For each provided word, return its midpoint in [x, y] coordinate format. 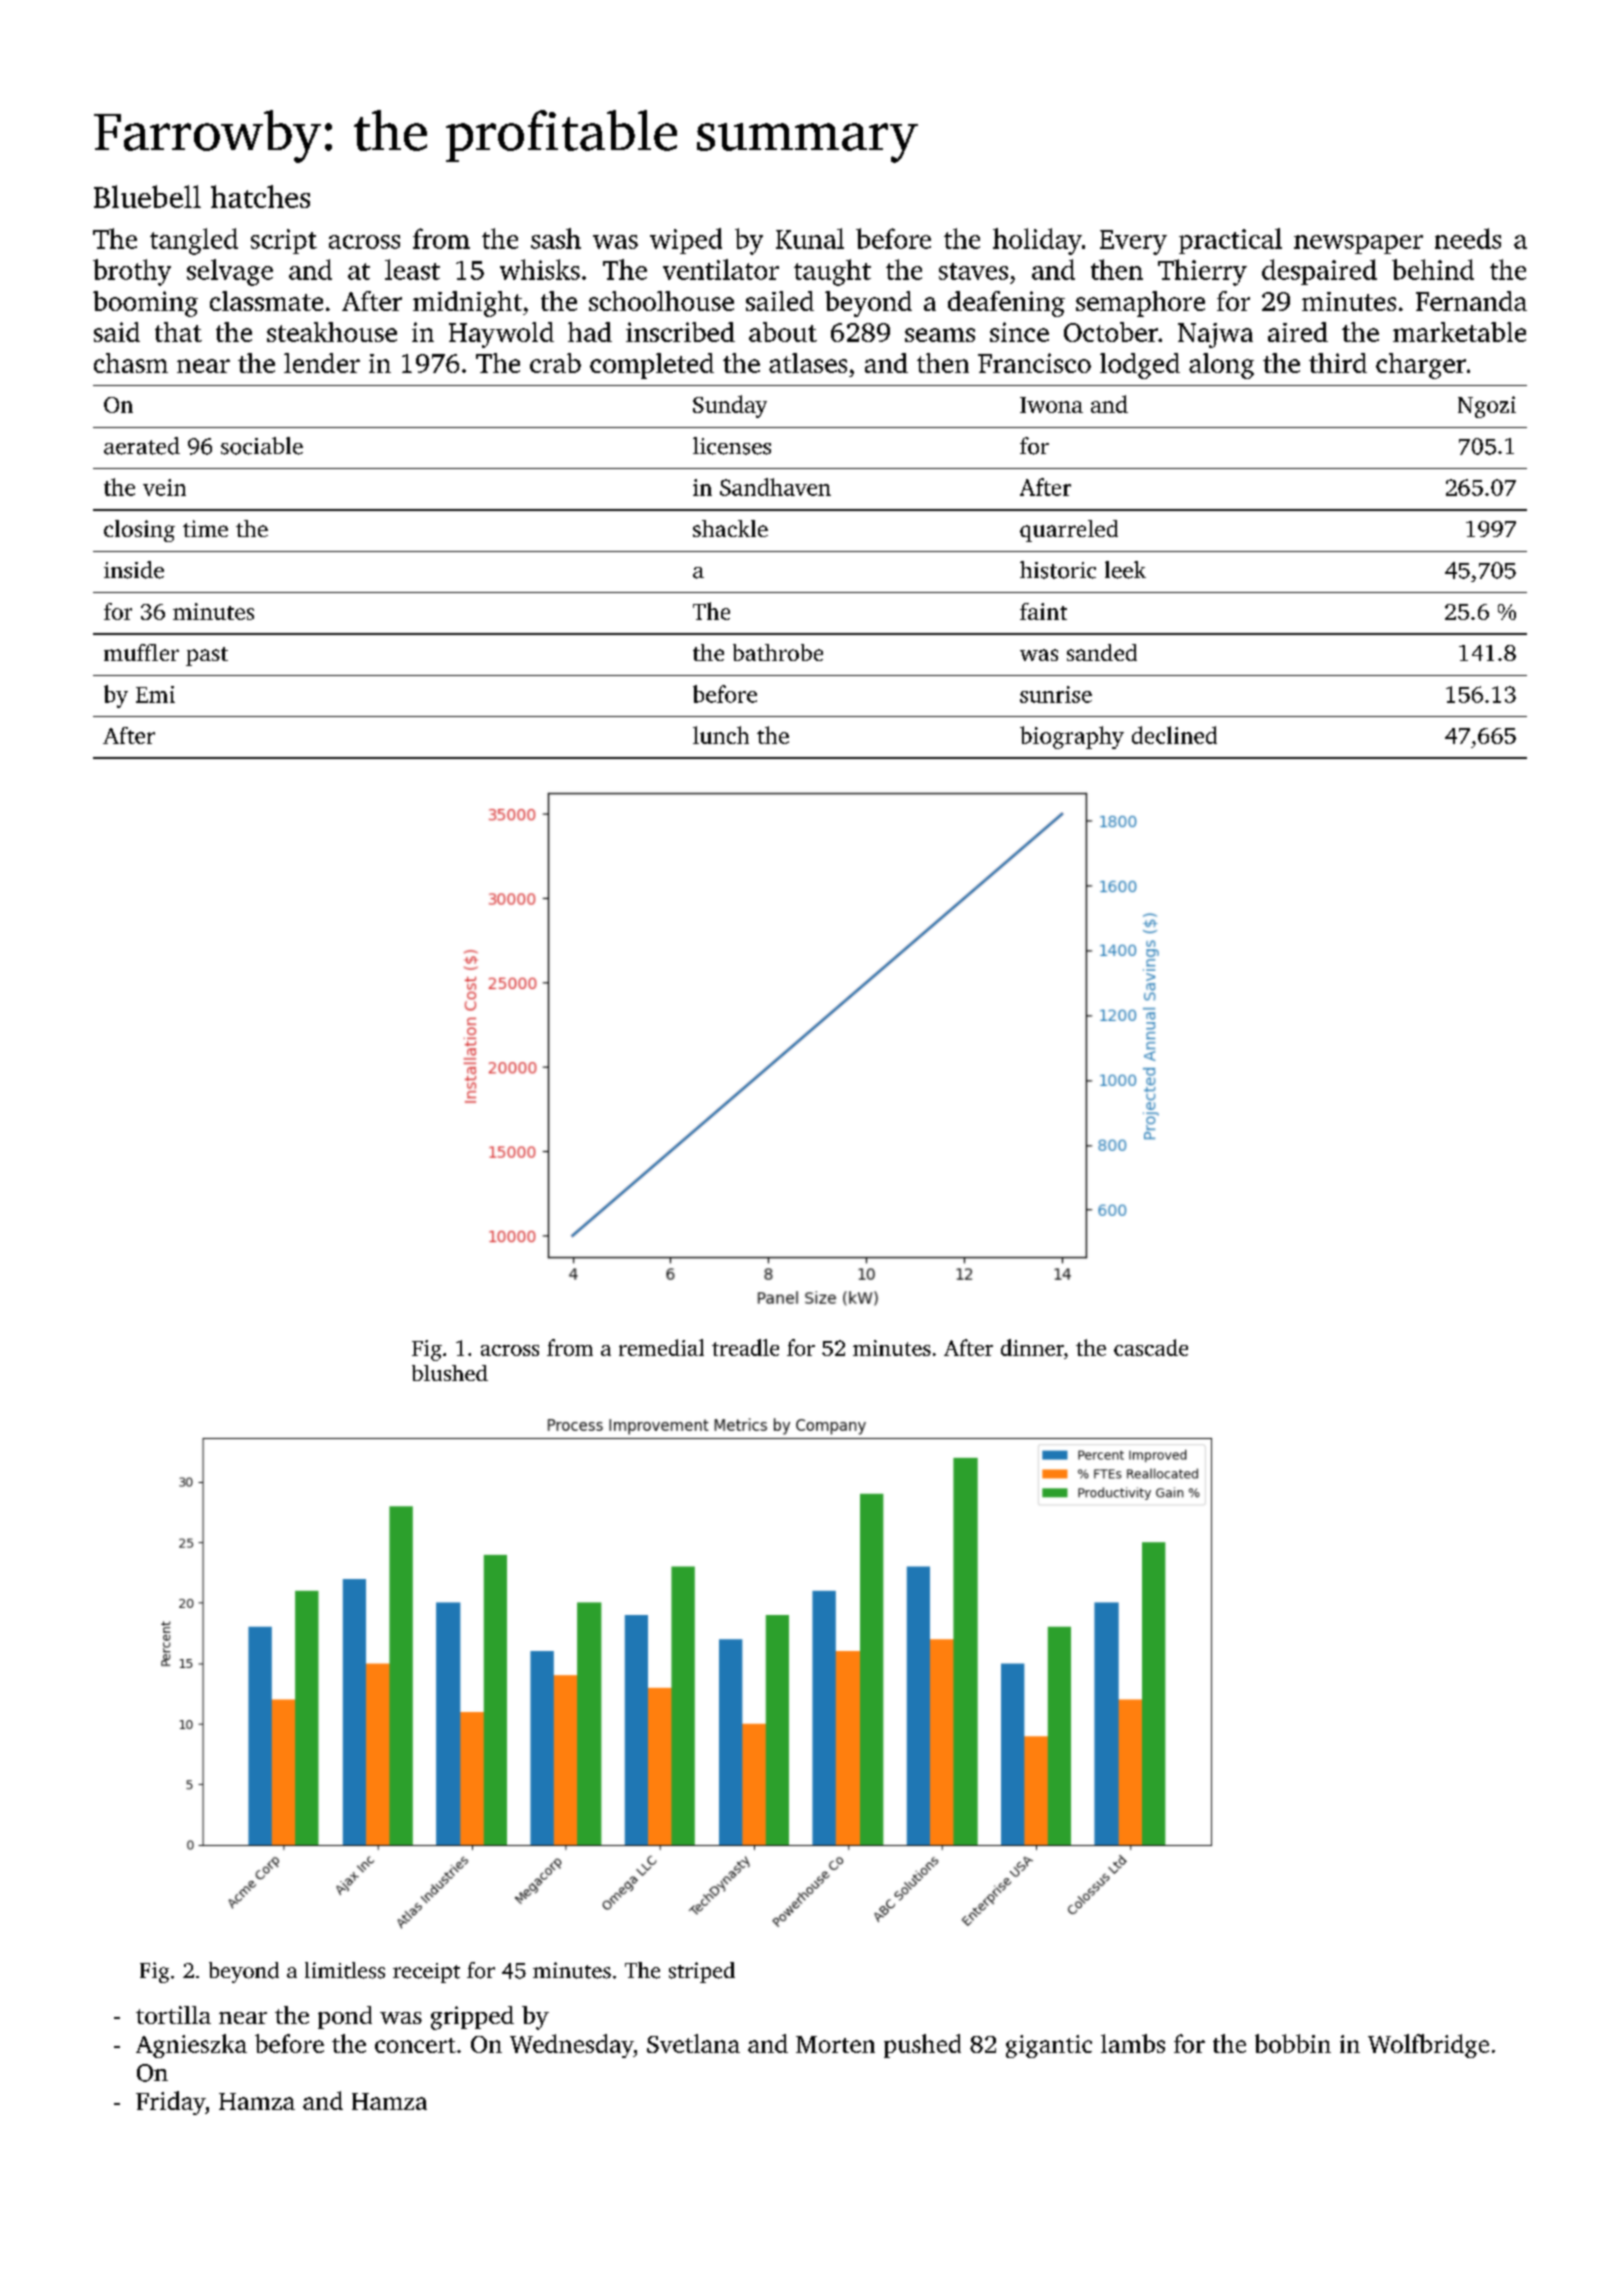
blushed [450, 1373]
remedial [661, 1347]
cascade [1151, 1347]
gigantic [1049, 2046]
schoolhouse [661, 301]
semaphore [1140, 304]
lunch [721, 735]
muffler [141, 652]
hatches [260, 196]
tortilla [173, 2015]
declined [1174, 735]
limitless [345, 1970]
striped [702, 1972]
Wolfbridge [1428, 2046]
